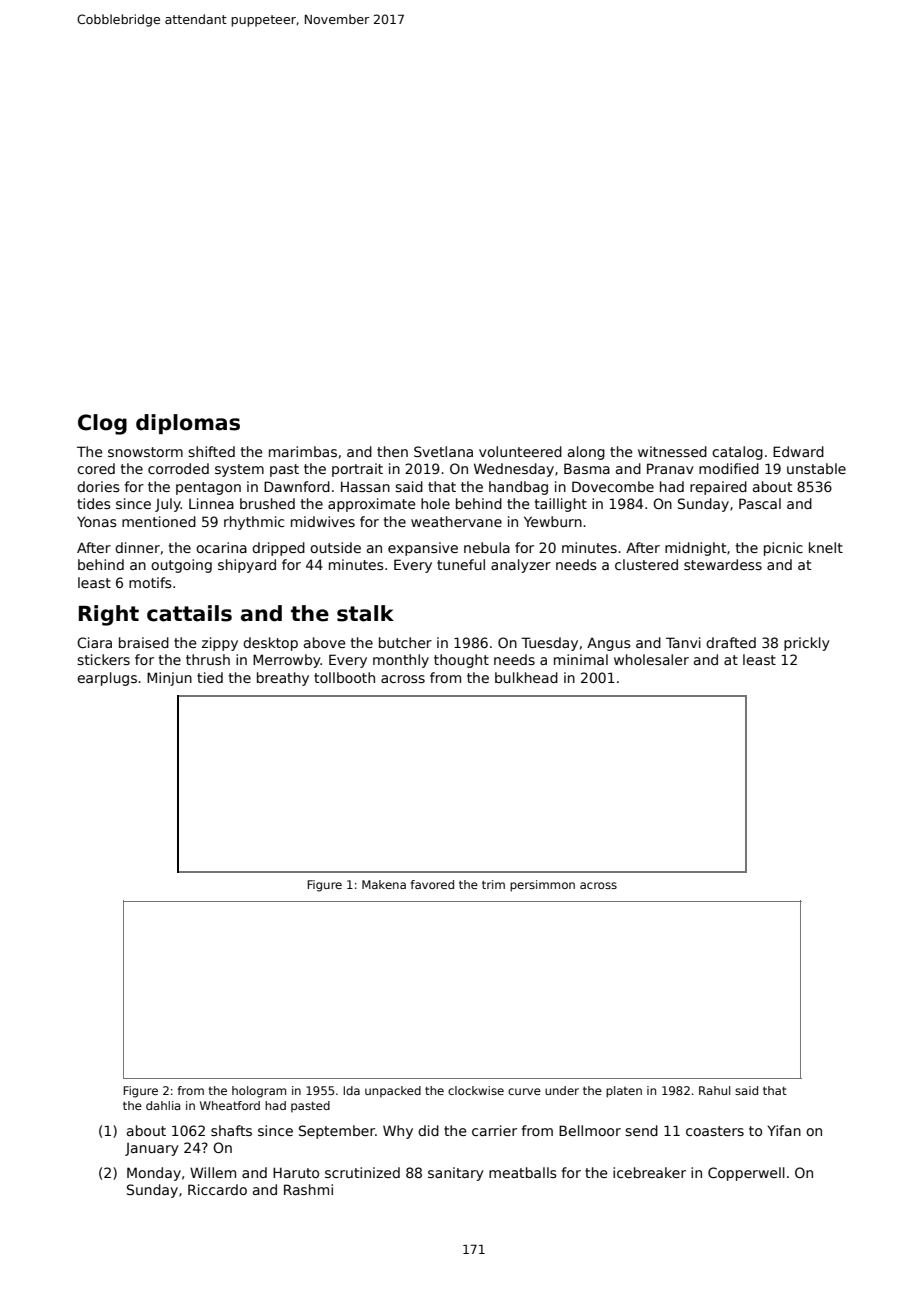  What do you see at coordinates (405, 642) in the screenshot?
I see `butcher` at bounding box center [405, 642].
